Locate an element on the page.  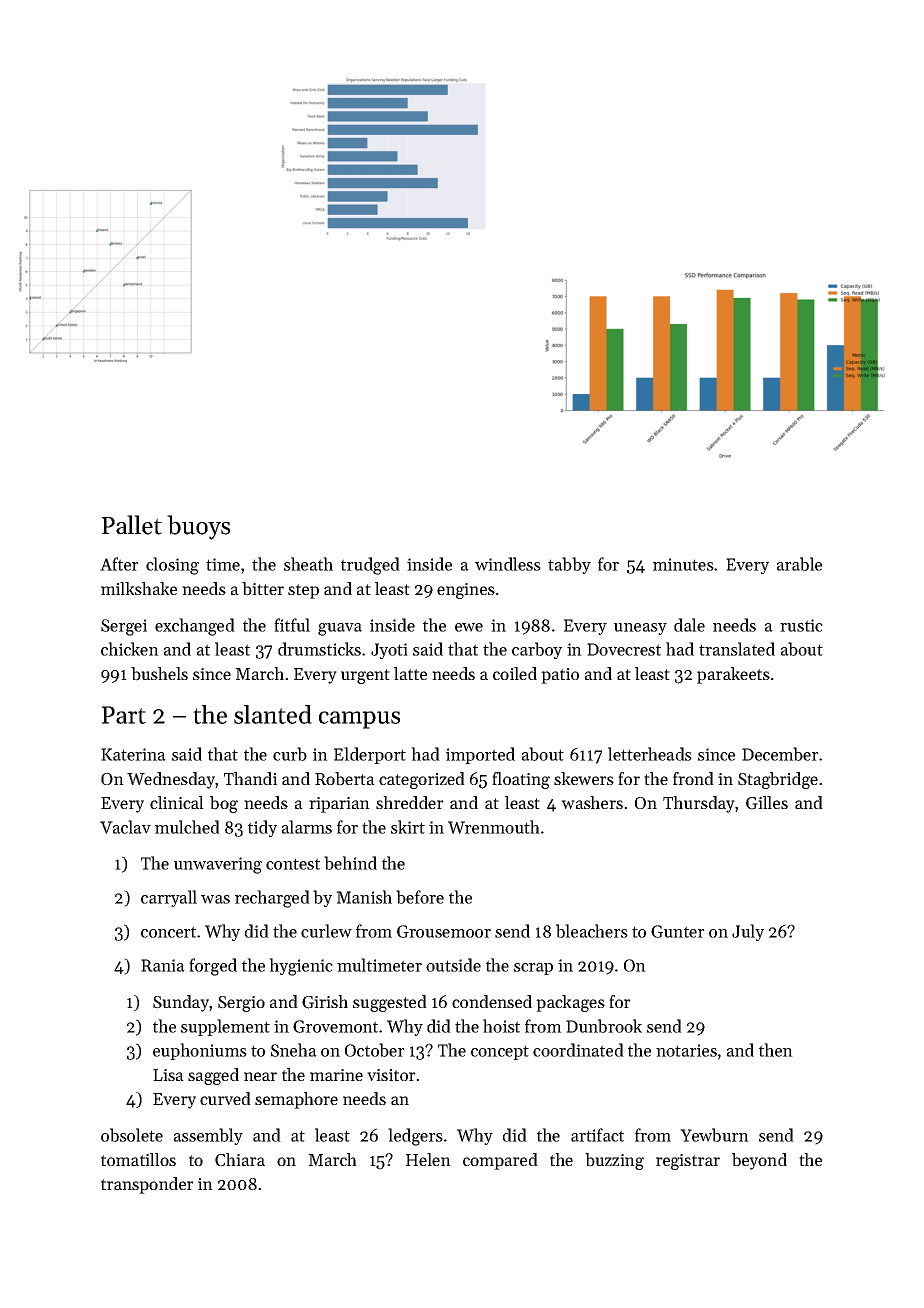
Pallet is located at coordinates (131, 525).
